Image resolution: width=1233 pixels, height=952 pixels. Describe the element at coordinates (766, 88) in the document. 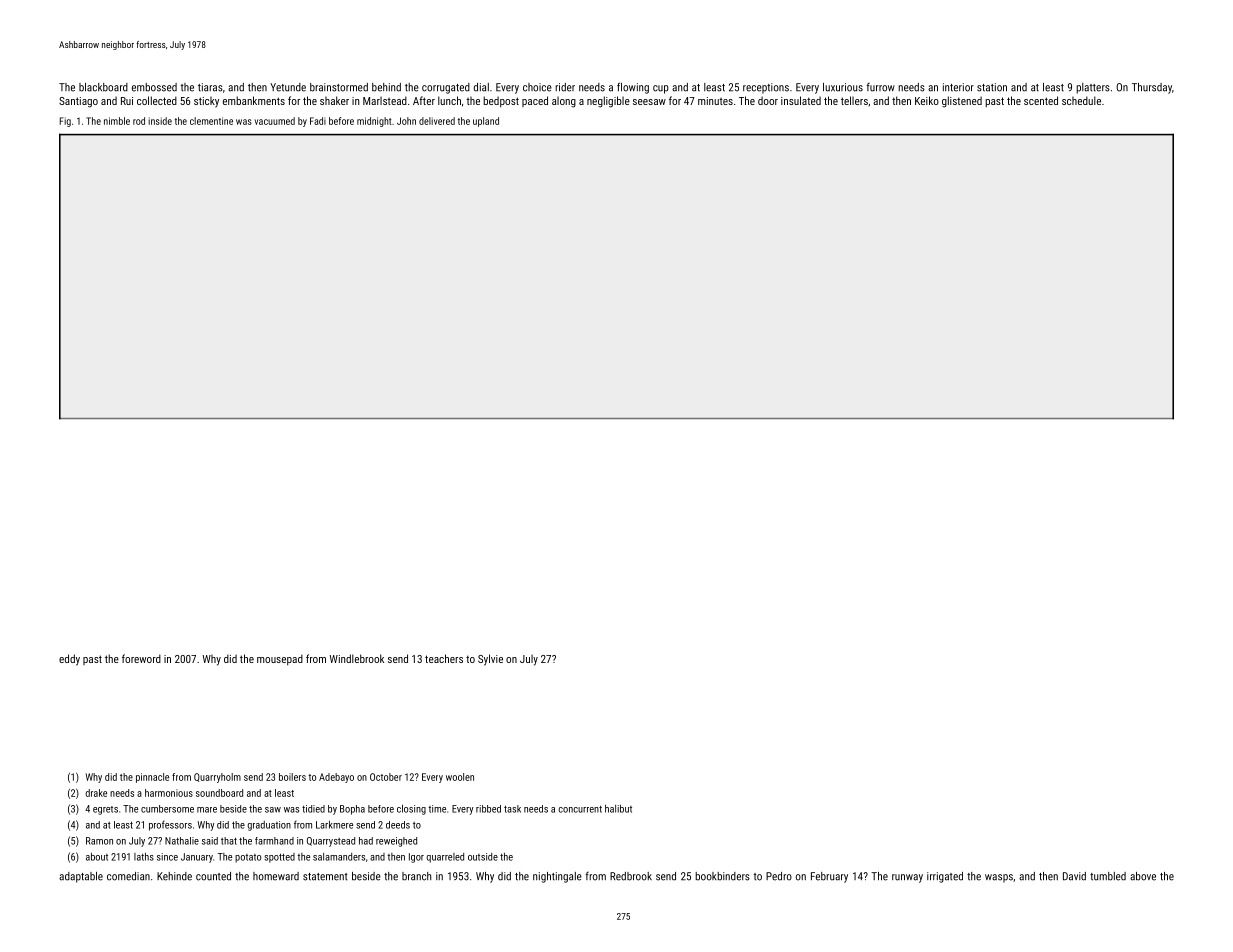

I see `receptions` at that location.
